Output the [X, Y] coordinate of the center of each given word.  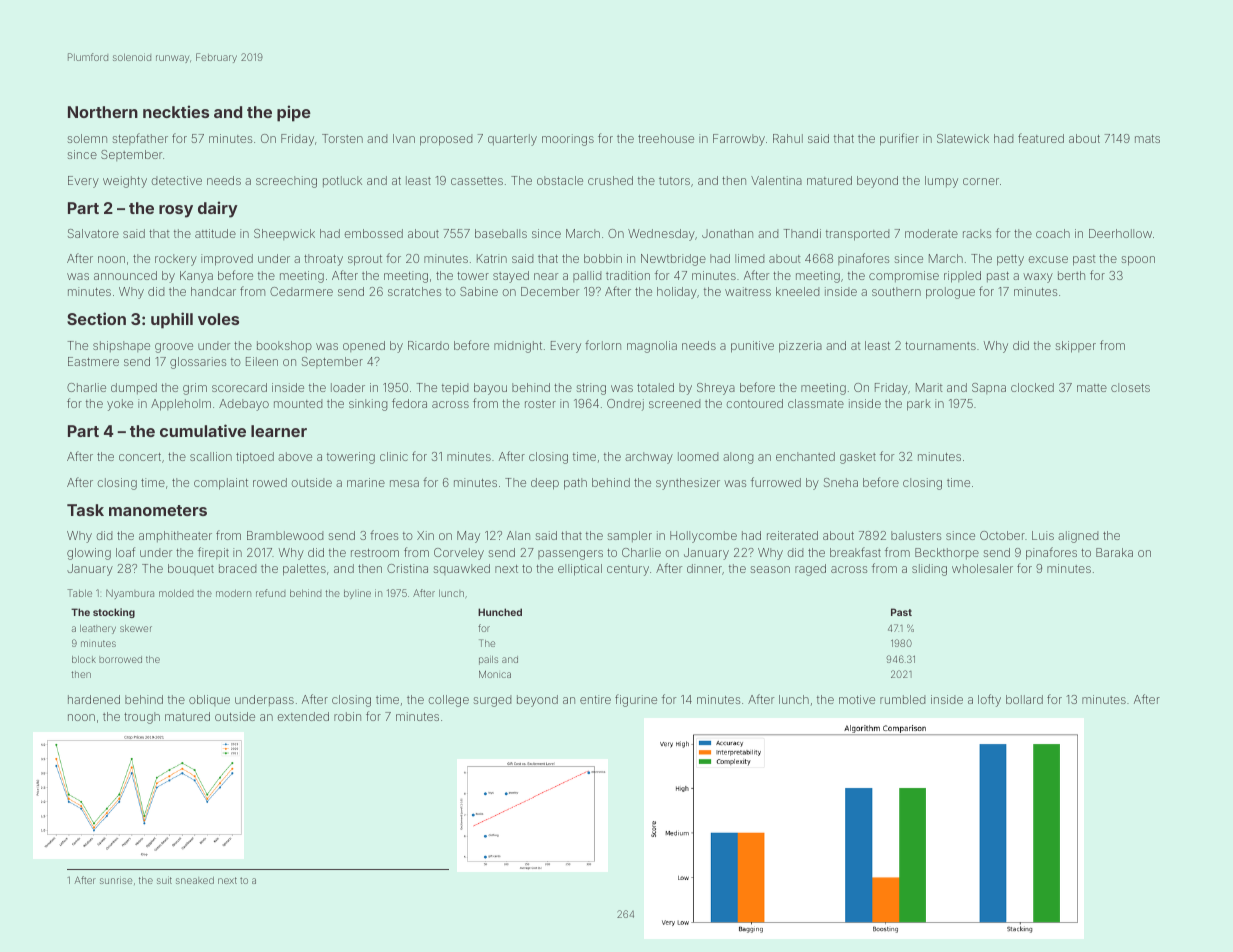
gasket [858, 458]
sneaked [195, 880]
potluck [342, 181]
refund [271, 593]
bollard [1024, 699]
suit [164, 880]
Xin [425, 535]
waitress [748, 291]
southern [896, 291]
